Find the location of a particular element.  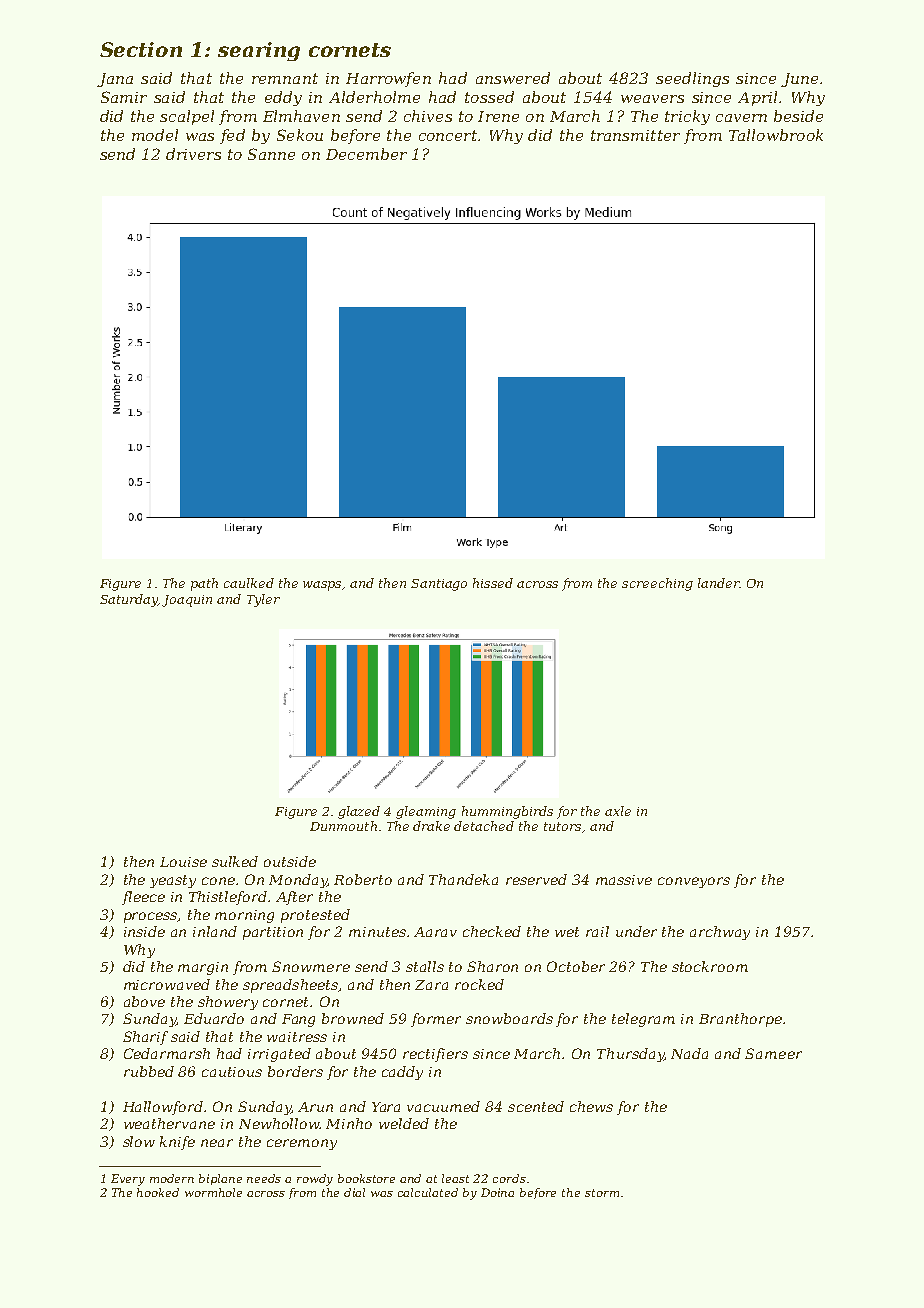

answered is located at coordinates (513, 78).
